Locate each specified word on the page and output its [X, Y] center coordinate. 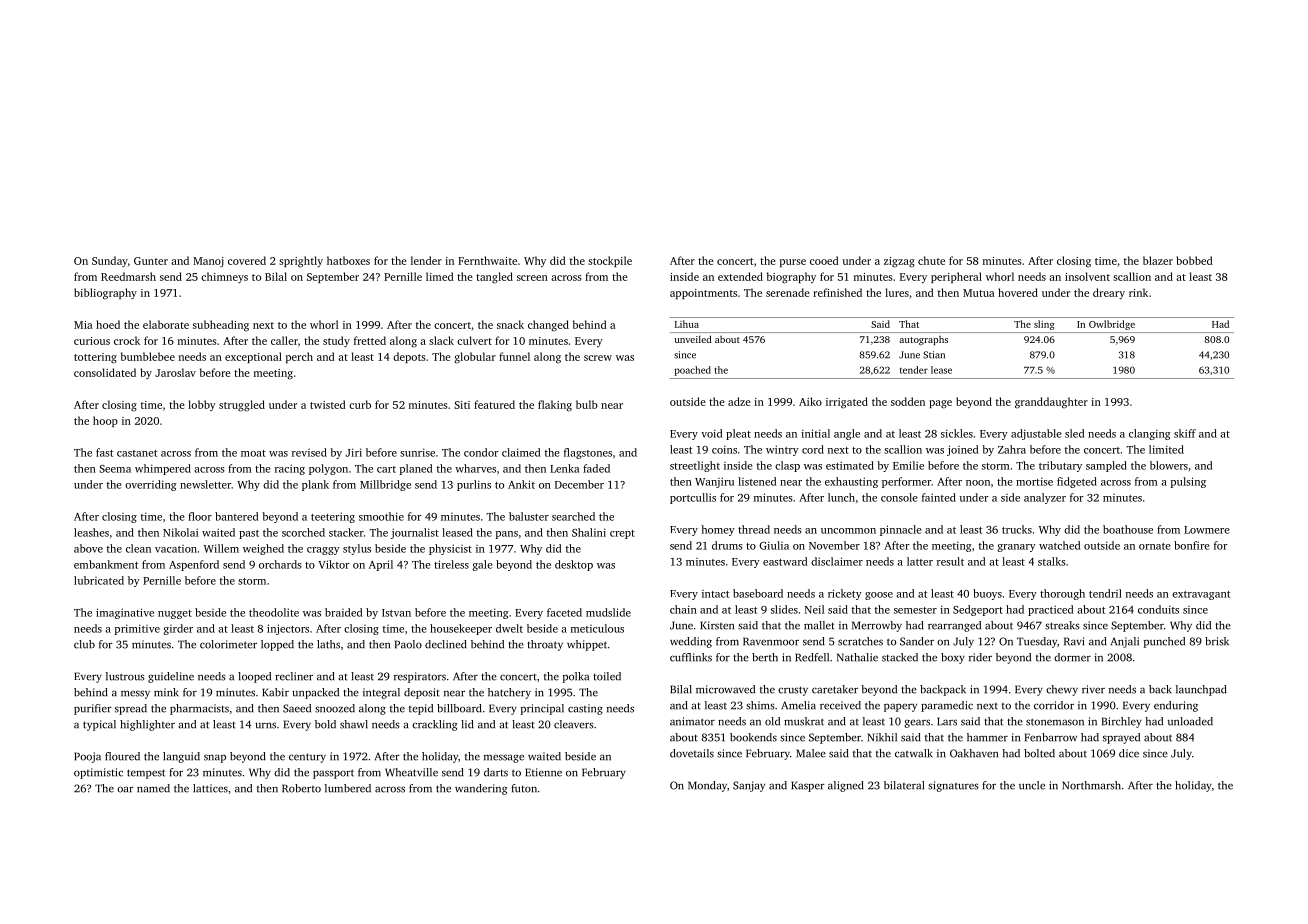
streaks [1062, 625]
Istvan [396, 613]
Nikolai [180, 532]
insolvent [1087, 276]
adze [739, 401]
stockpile [610, 261]
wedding [691, 642]
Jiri [354, 452]
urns [265, 725]
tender [914, 370]
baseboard [758, 593]
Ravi [1074, 641]
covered [247, 260]
